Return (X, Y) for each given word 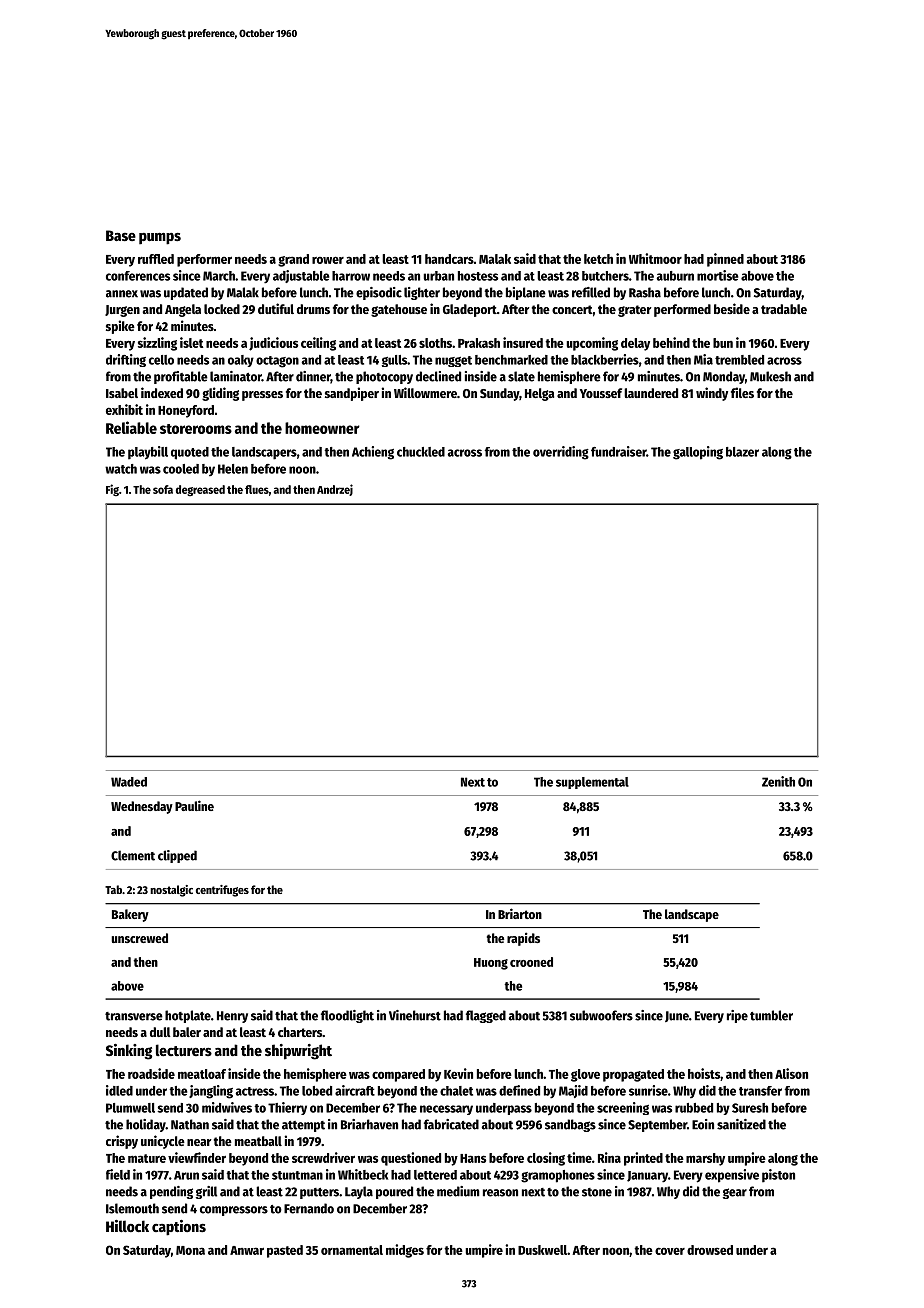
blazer (742, 452)
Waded (129, 782)
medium (458, 1191)
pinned (725, 260)
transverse (134, 1016)
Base (121, 235)
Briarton (520, 913)
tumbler (771, 1015)
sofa (163, 489)
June (677, 1016)
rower (328, 260)
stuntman (297, 1175)
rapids (523, 939)
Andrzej (335, 490)
